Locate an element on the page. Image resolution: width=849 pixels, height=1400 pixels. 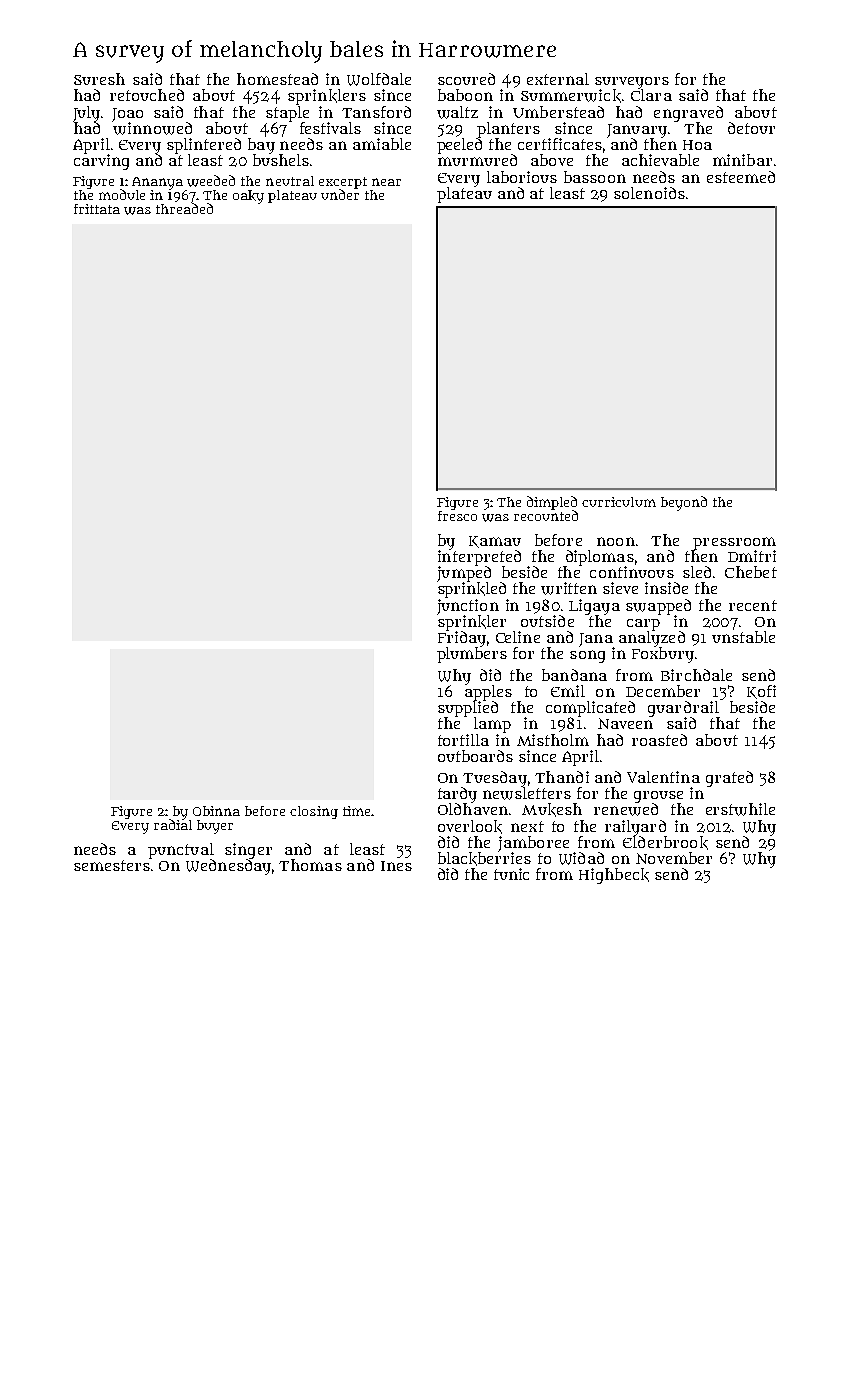
threaded is located at coordinates (184, 208).
